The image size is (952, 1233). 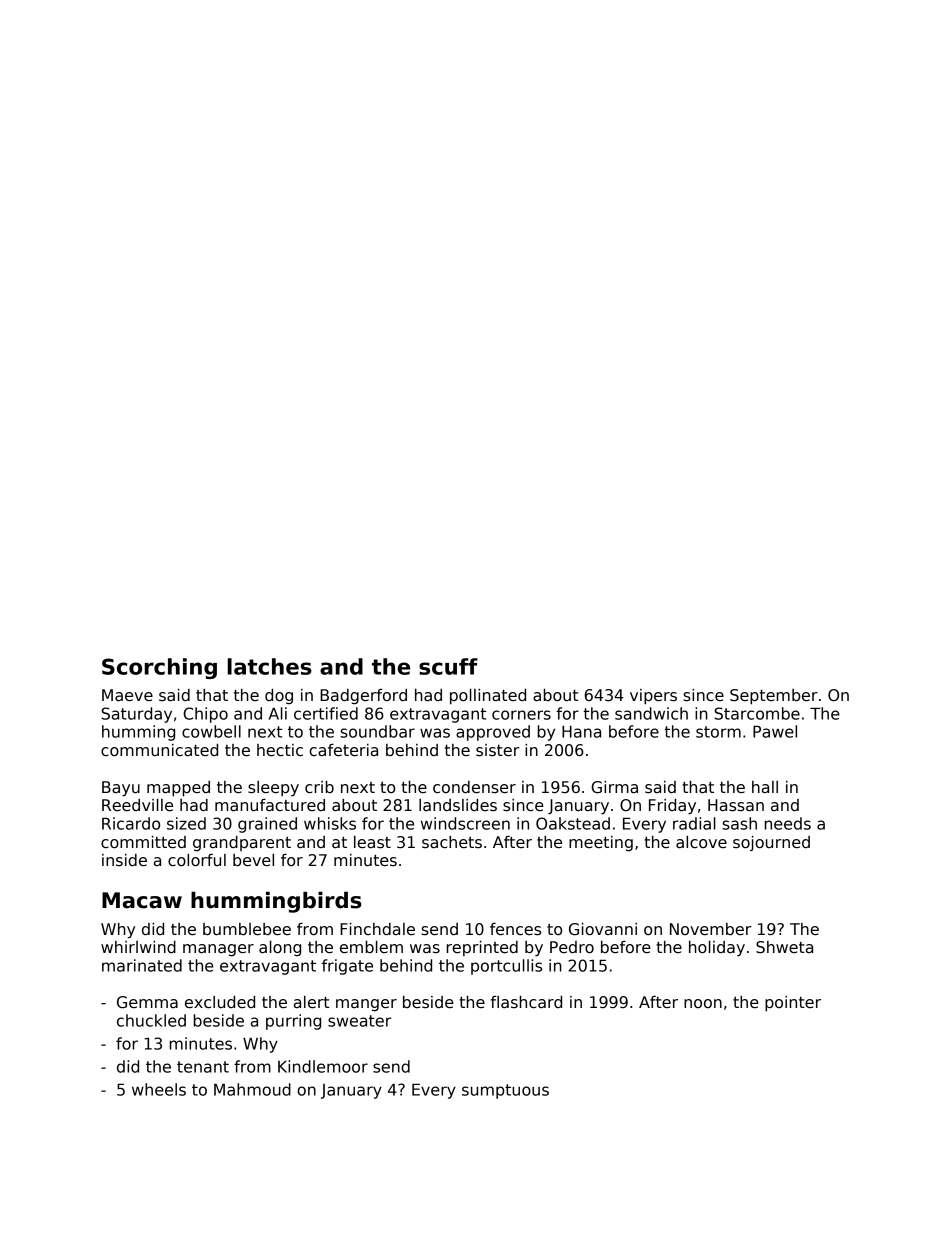 What do you see at coordinates (293, 1022) in the image?
I see `purring` at bounding box center [293, 1022].
